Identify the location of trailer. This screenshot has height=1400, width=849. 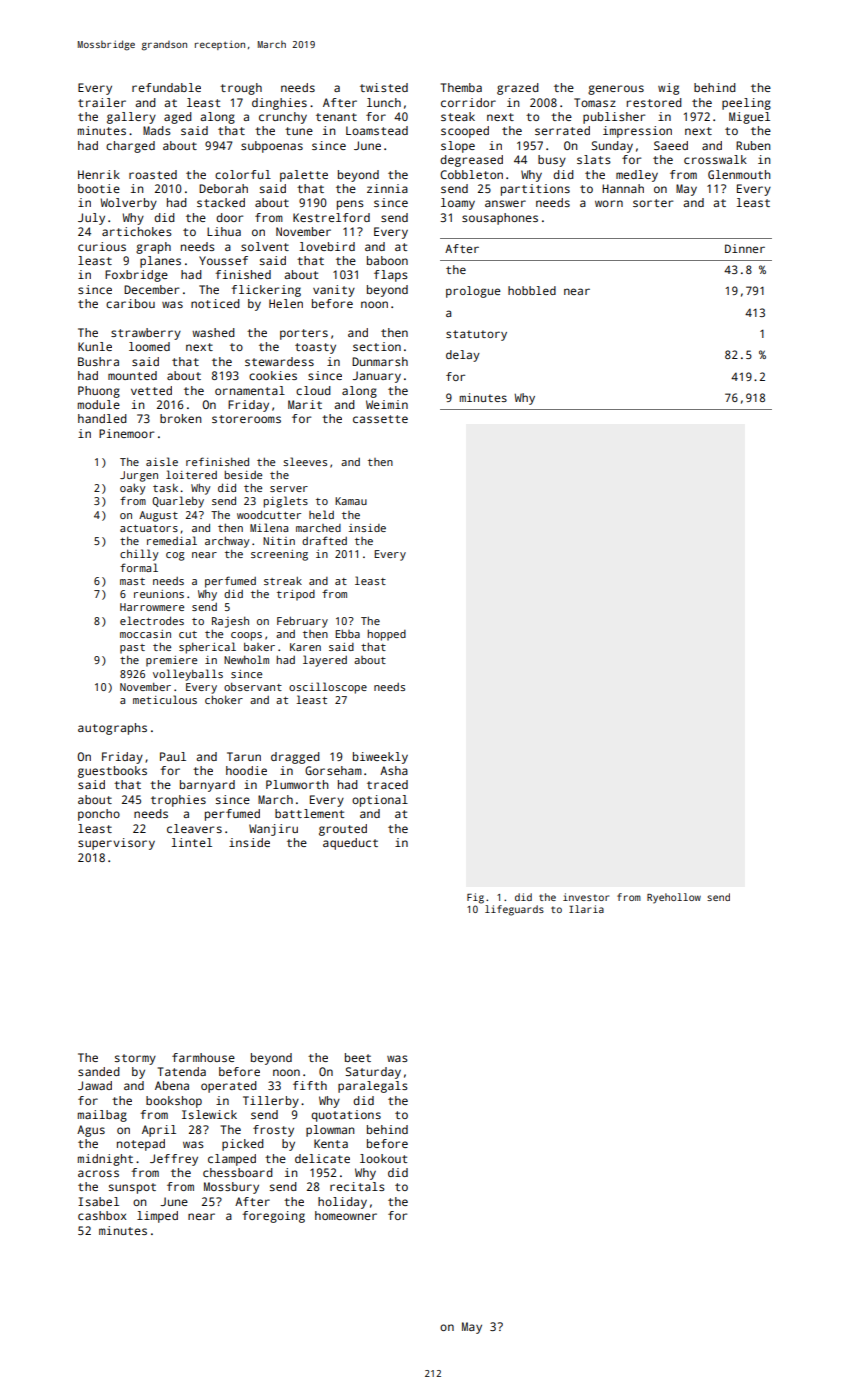
(102, 102).
